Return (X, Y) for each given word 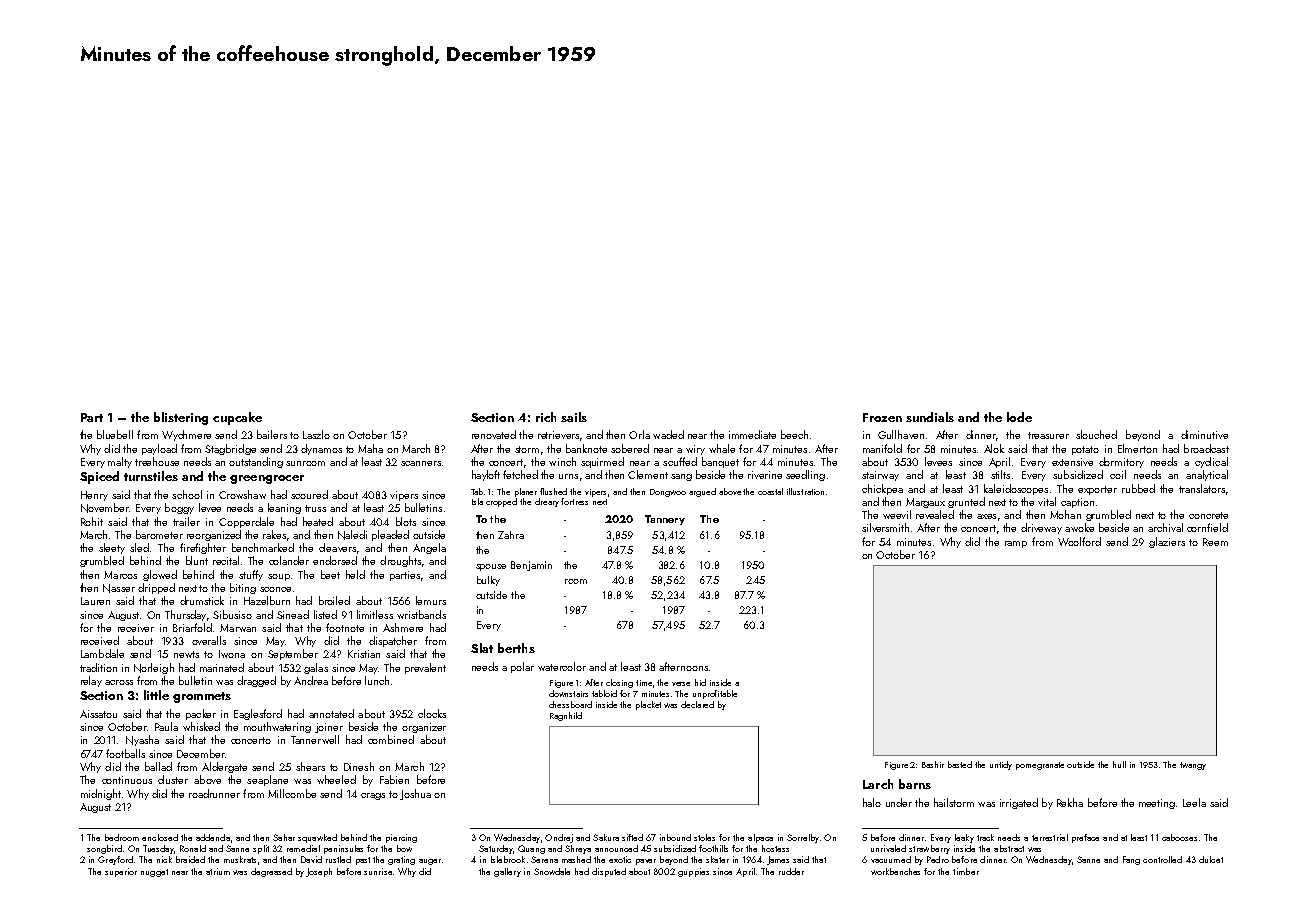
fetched (520, 474)
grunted (966, 502)
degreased (271, 872)
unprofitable (715, 694)
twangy (1193, 766)
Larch (878, 784)
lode (1019, 417)
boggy (179, 508)
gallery (507, 872)
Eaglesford (258, 714)
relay (91, 681)
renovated (494, 434)
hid (700, 682)
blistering (181, 418)
